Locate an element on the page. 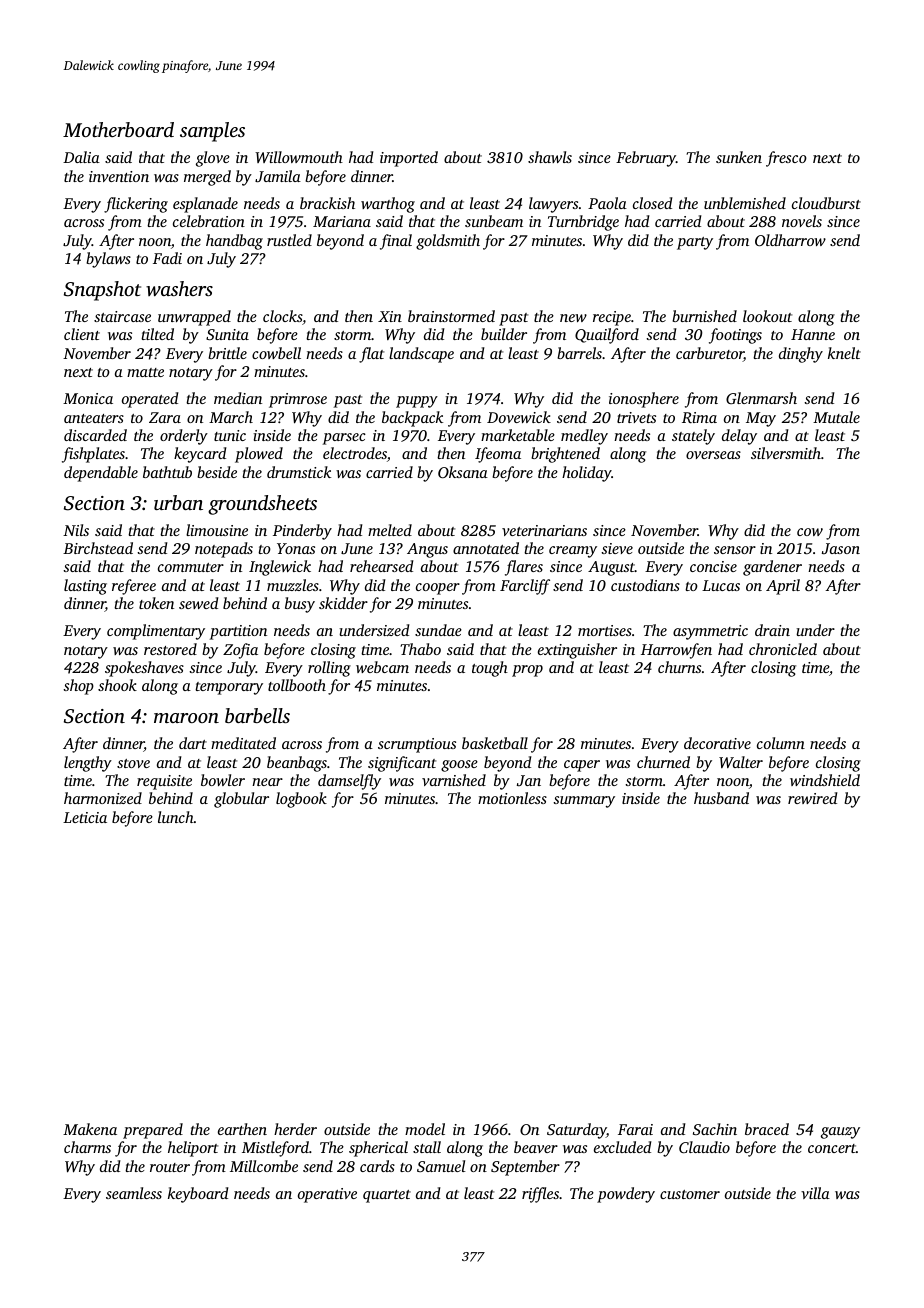 The width and height of the image is (924, 1308). Yonas is located at coordinates (296, 548).
